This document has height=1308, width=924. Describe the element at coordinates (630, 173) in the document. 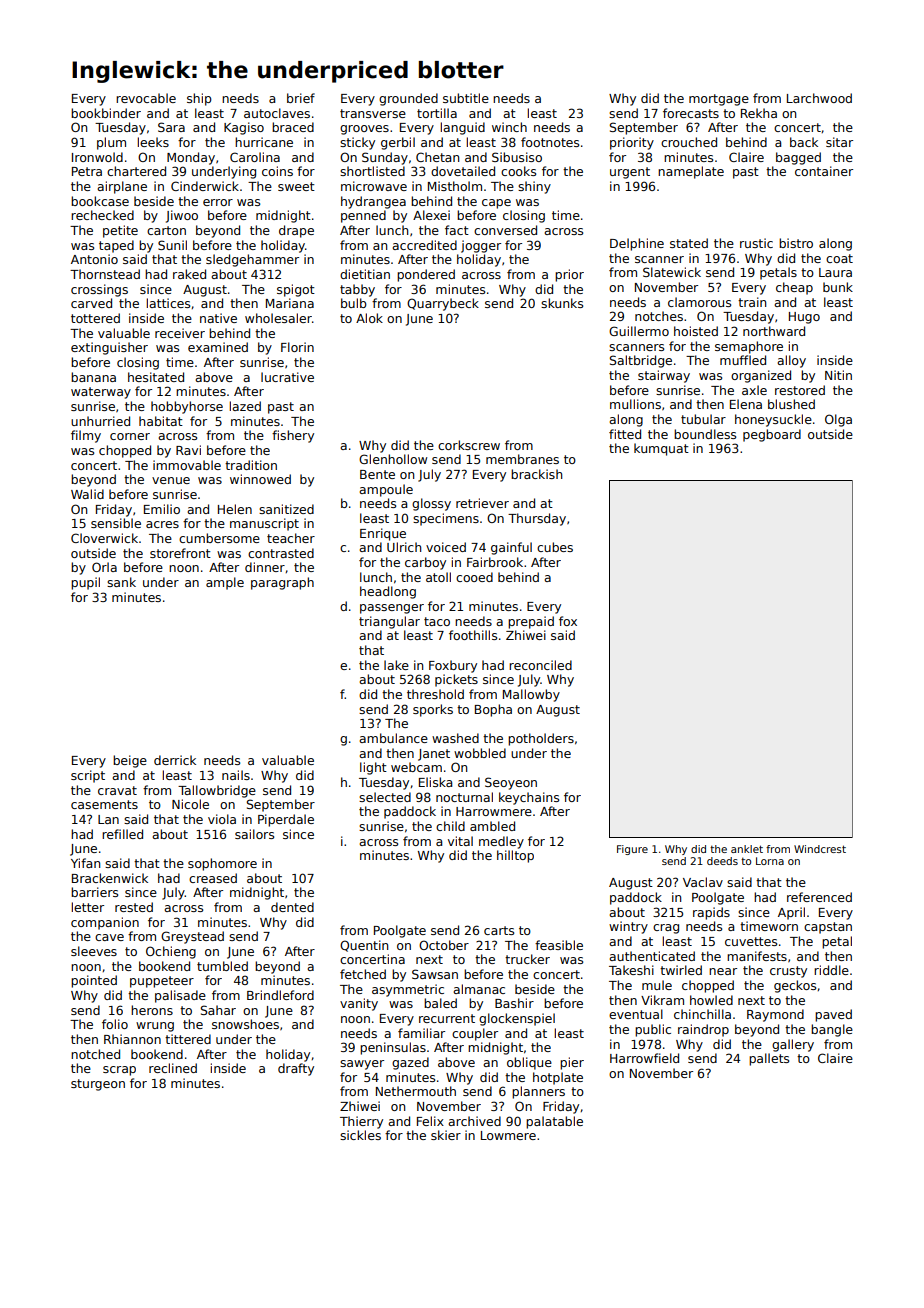

I see `urgent` at that location.
